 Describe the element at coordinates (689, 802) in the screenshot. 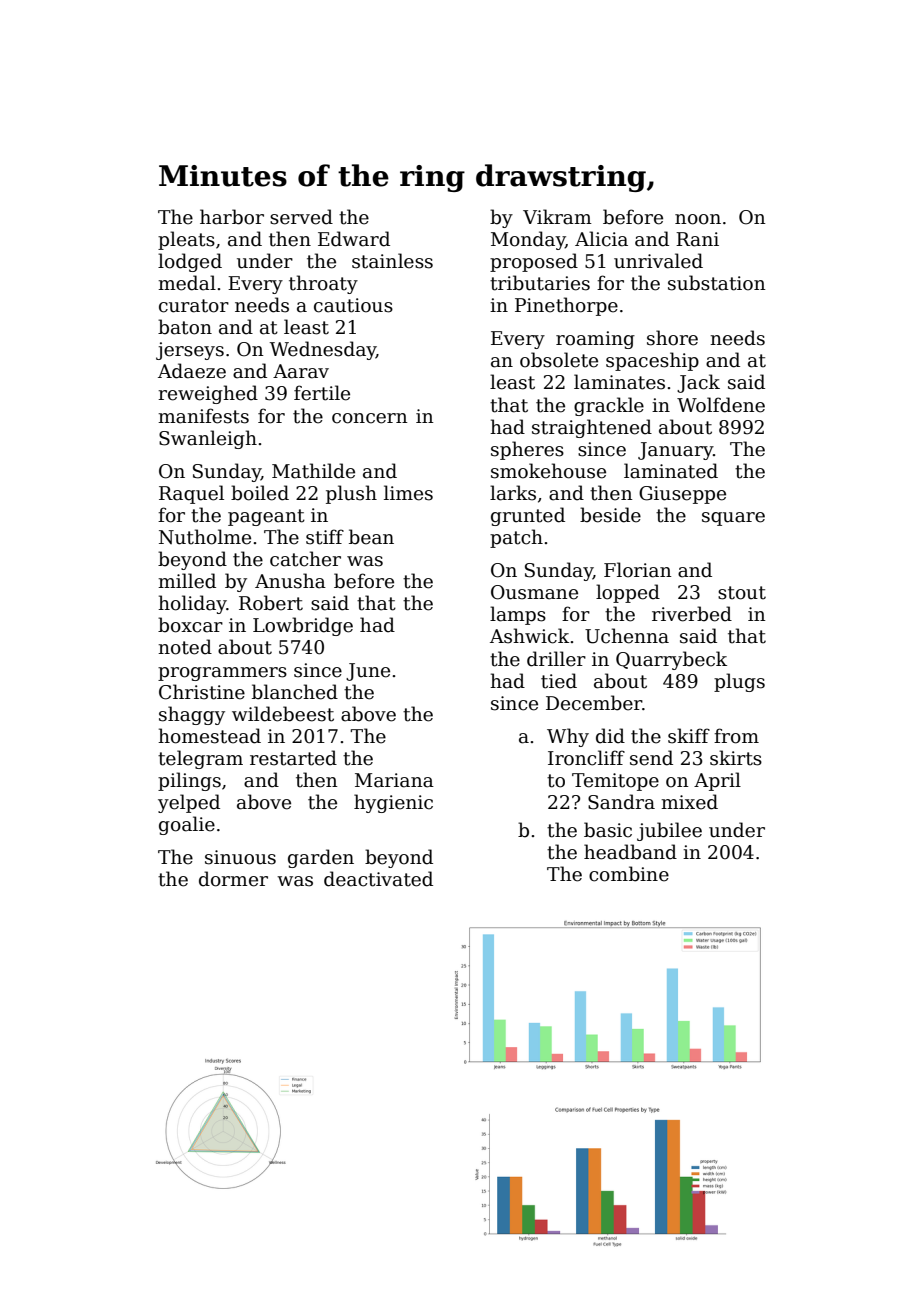

I see `mixed` at that location.
